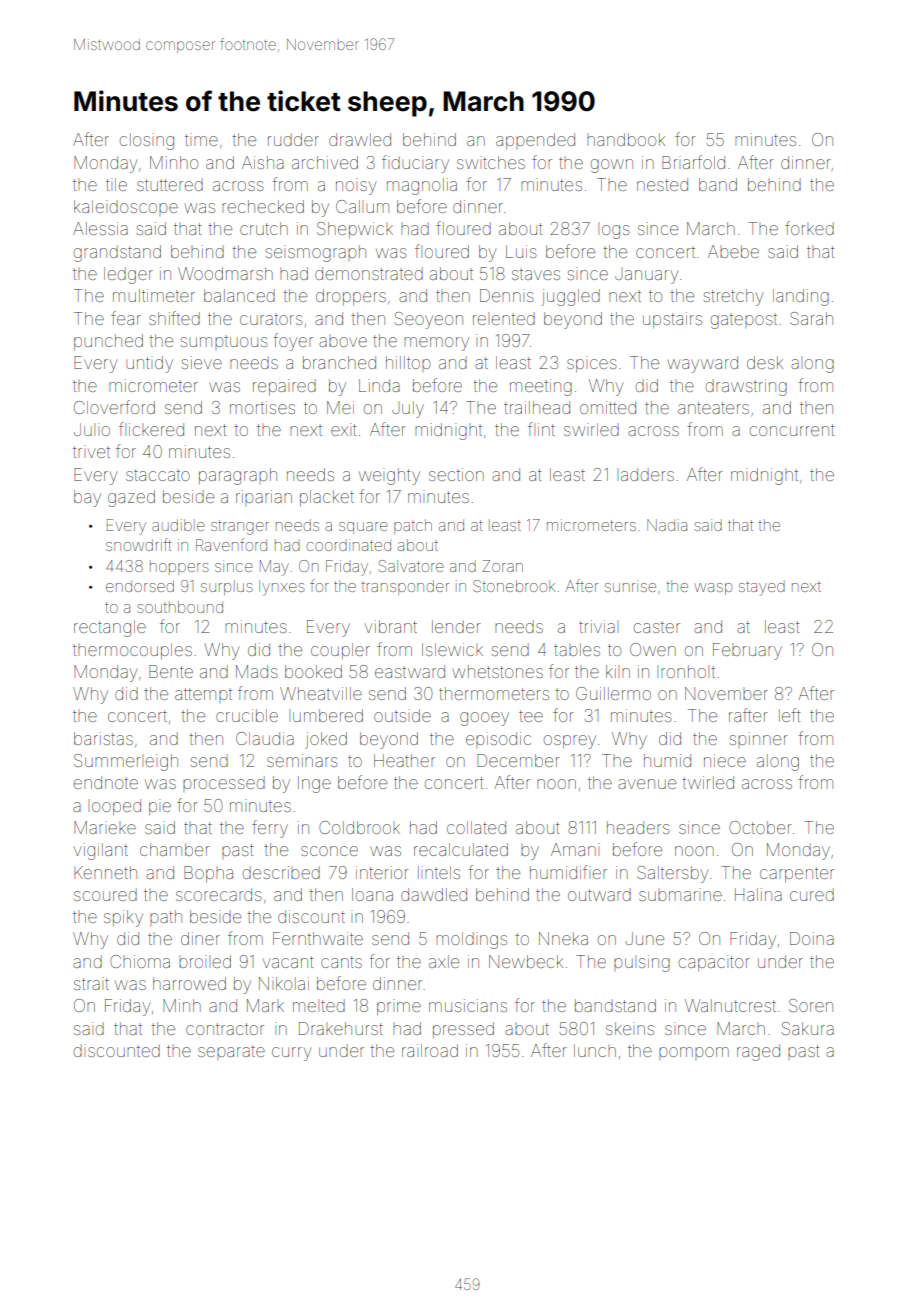 The width and height of the page is (908, 1316). Describe the element at coordinates (434, 894) in the page. I see `dawdled` at that location.
